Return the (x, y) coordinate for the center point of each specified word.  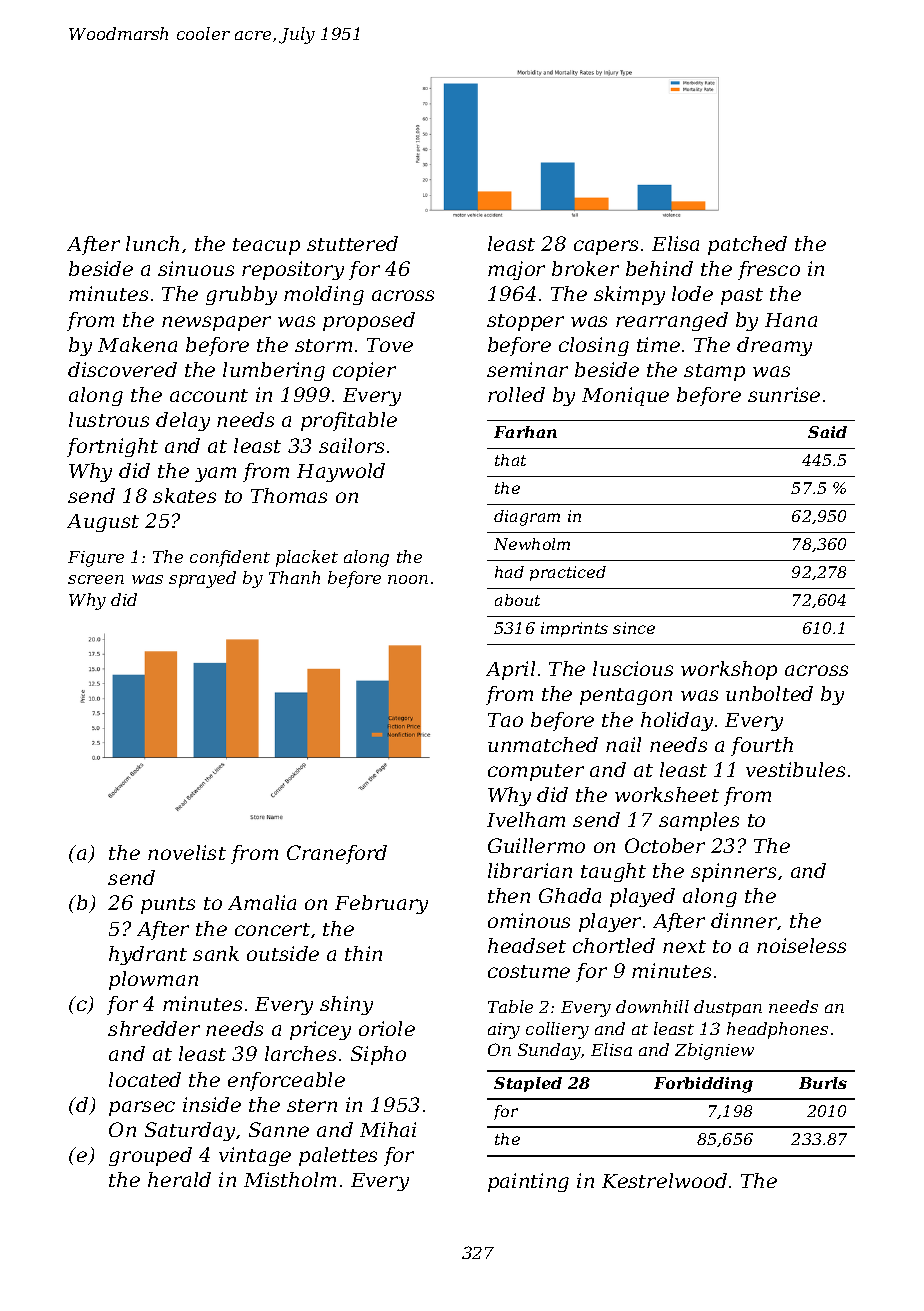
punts (168, 905)
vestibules (795, 769)
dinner (744, 920)
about (517, 600)
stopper (525, 322)
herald (179, 1179)
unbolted (769, 693)
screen (96, 579)
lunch (152, 243)
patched (747, 245)
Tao (505, 720)
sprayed (202, 579)
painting (528, 1182)
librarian (530, 870)
